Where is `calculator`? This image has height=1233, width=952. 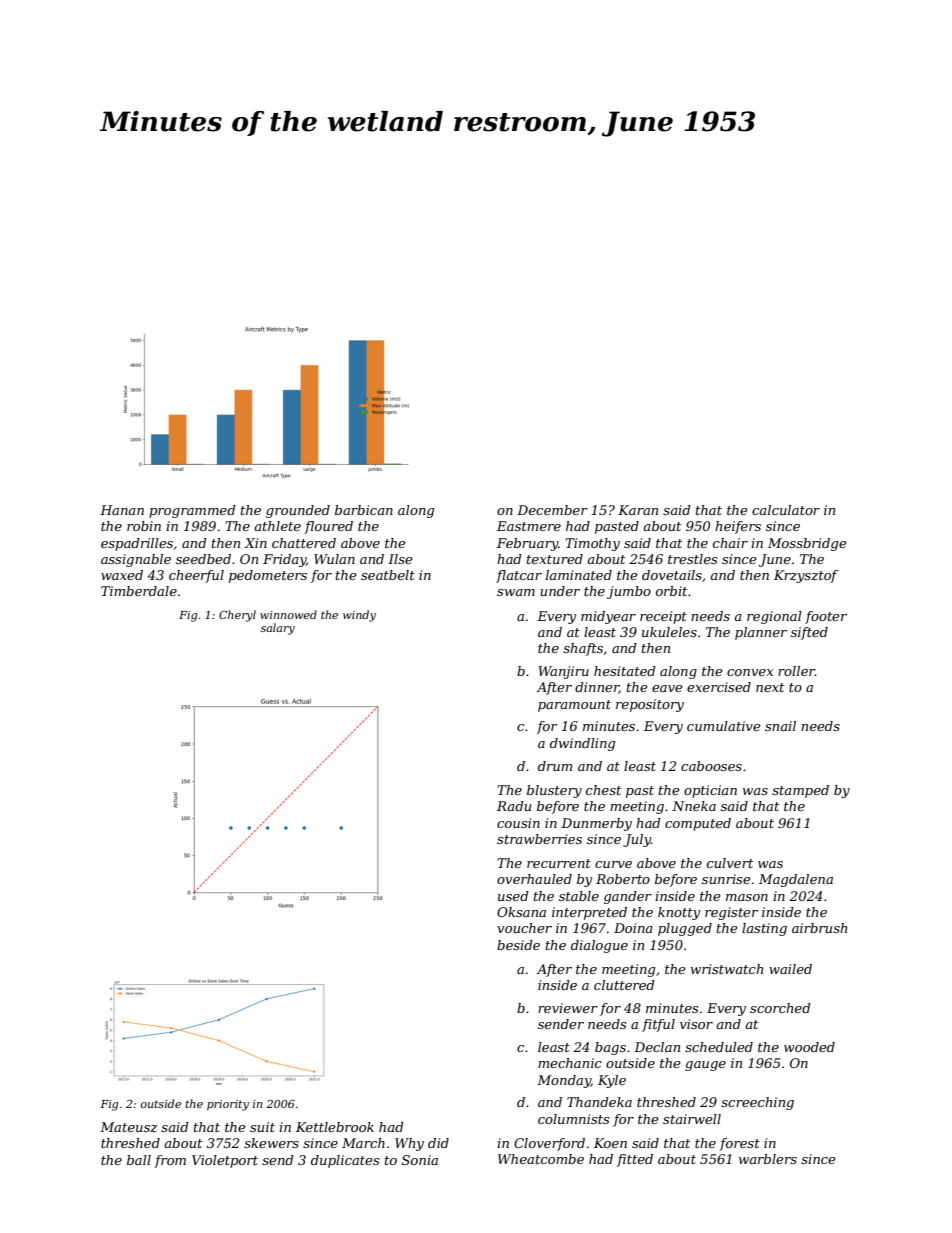
calculator is located at coordinates (786, 510).
